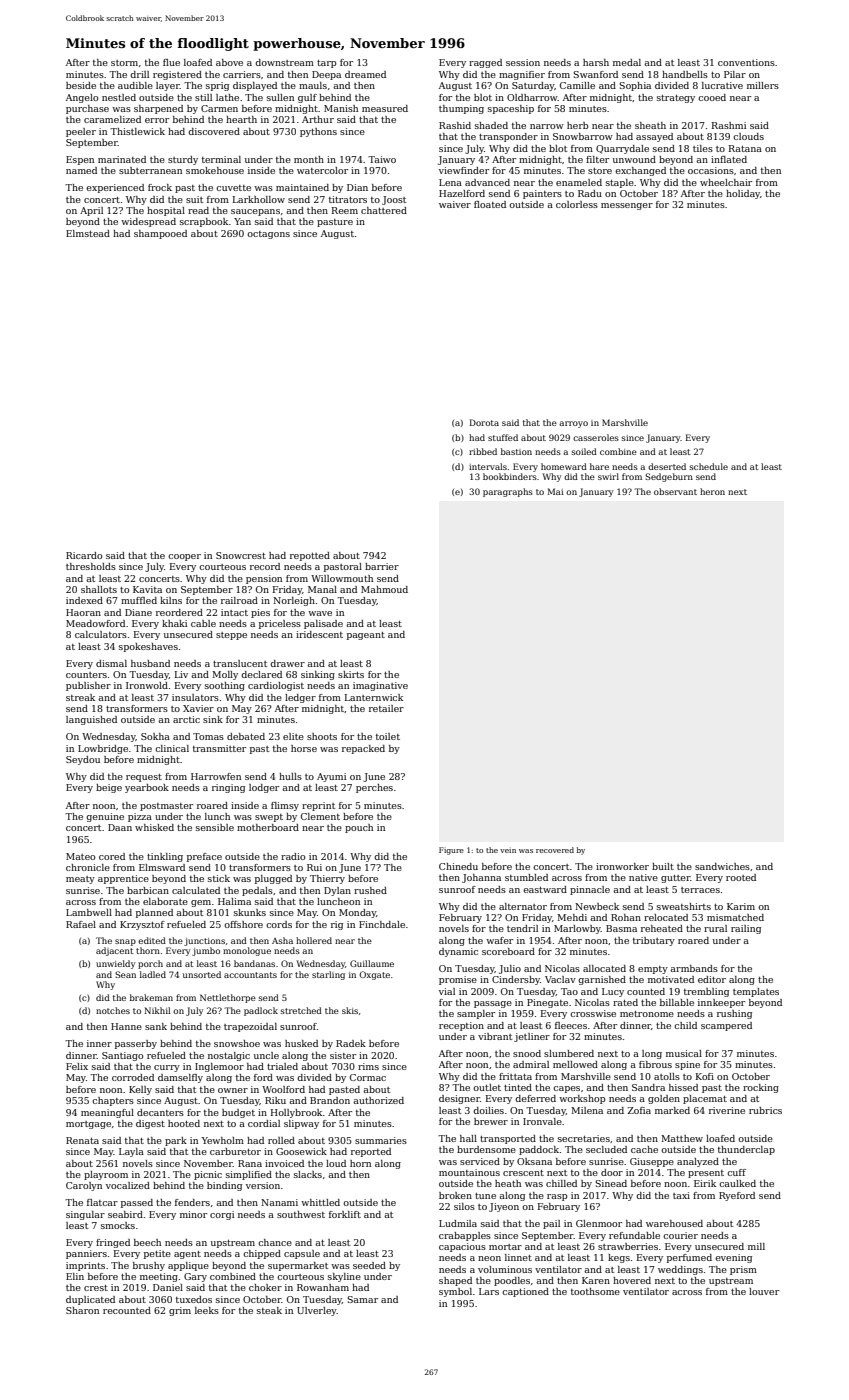 This screenshot has height=1400, width=849. I want to click on repotted, so click(310, 556).
